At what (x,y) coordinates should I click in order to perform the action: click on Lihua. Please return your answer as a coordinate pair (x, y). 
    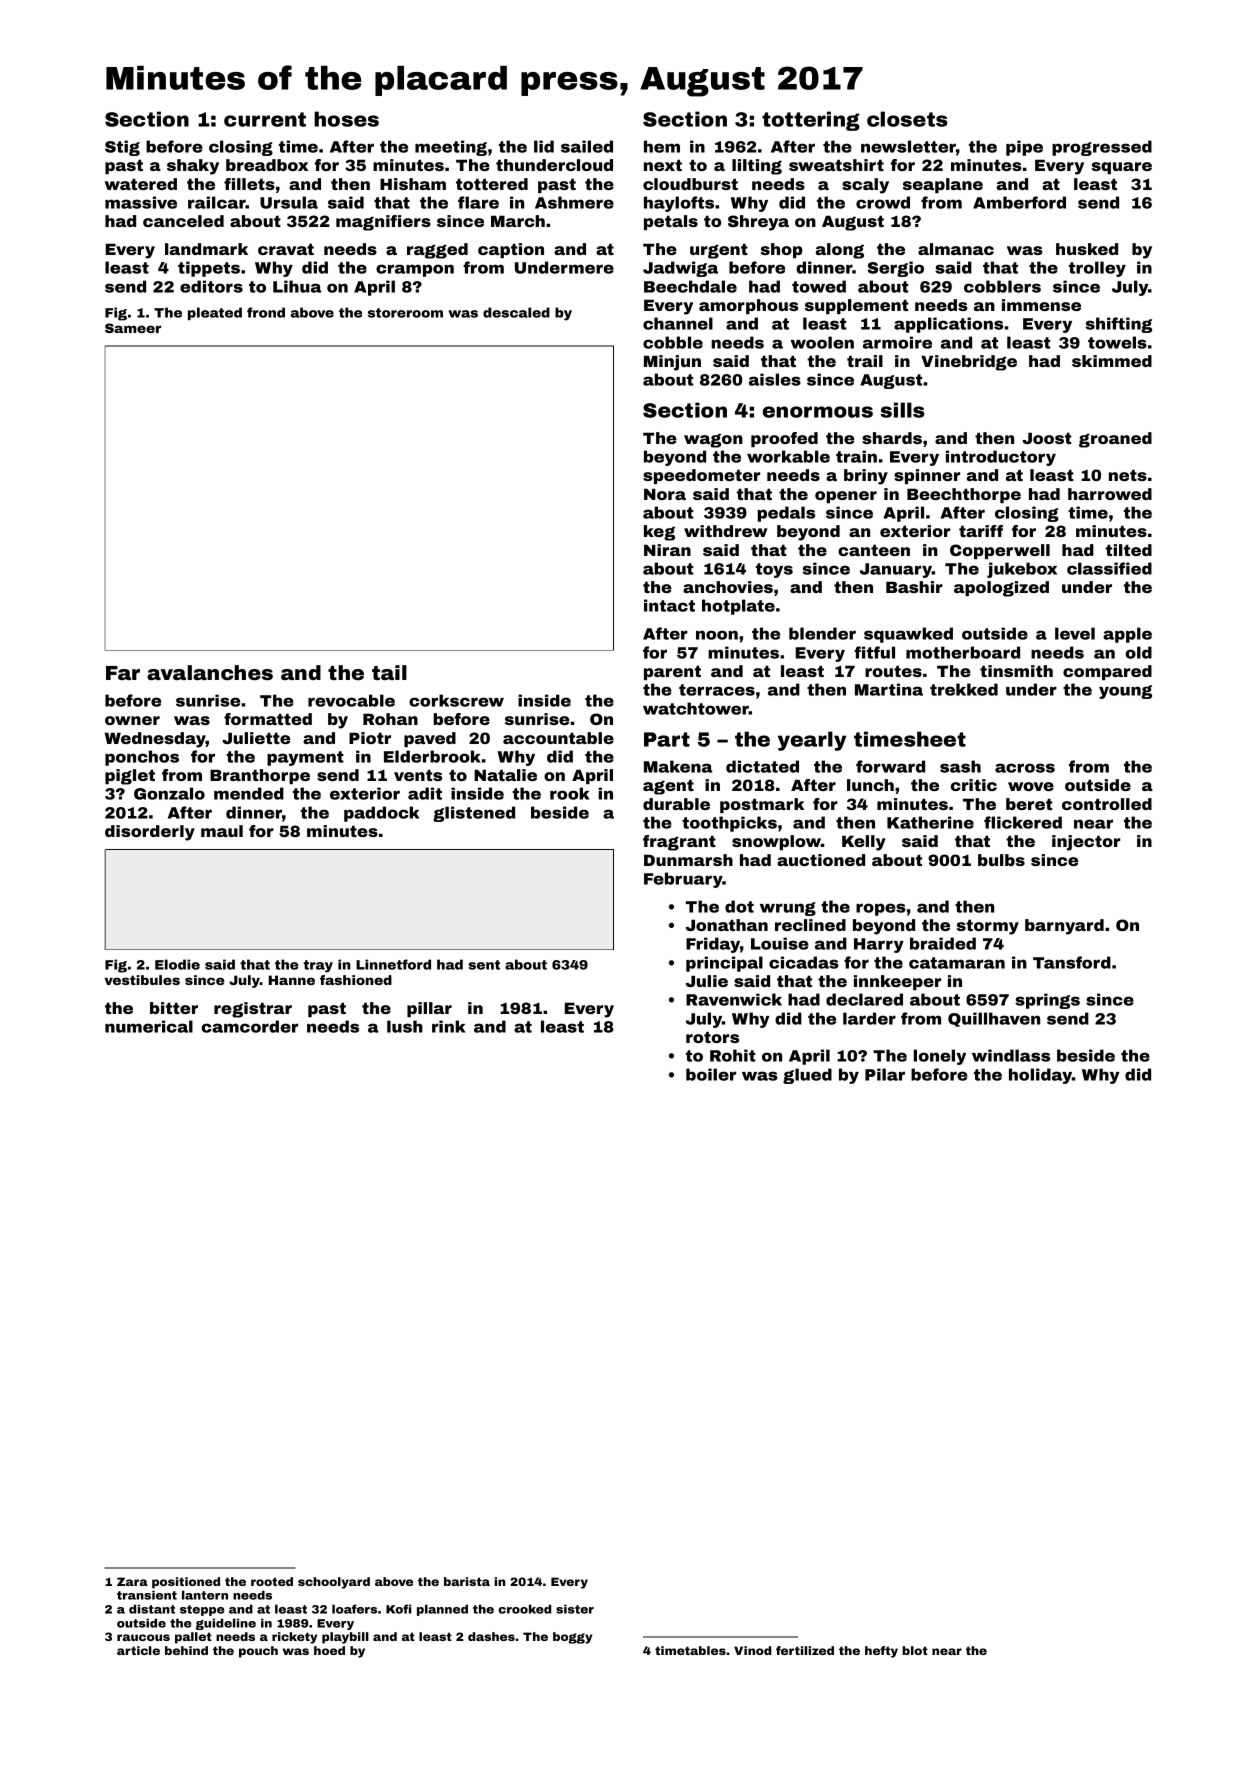
    Looking at the image, I should click on (297, 286).
